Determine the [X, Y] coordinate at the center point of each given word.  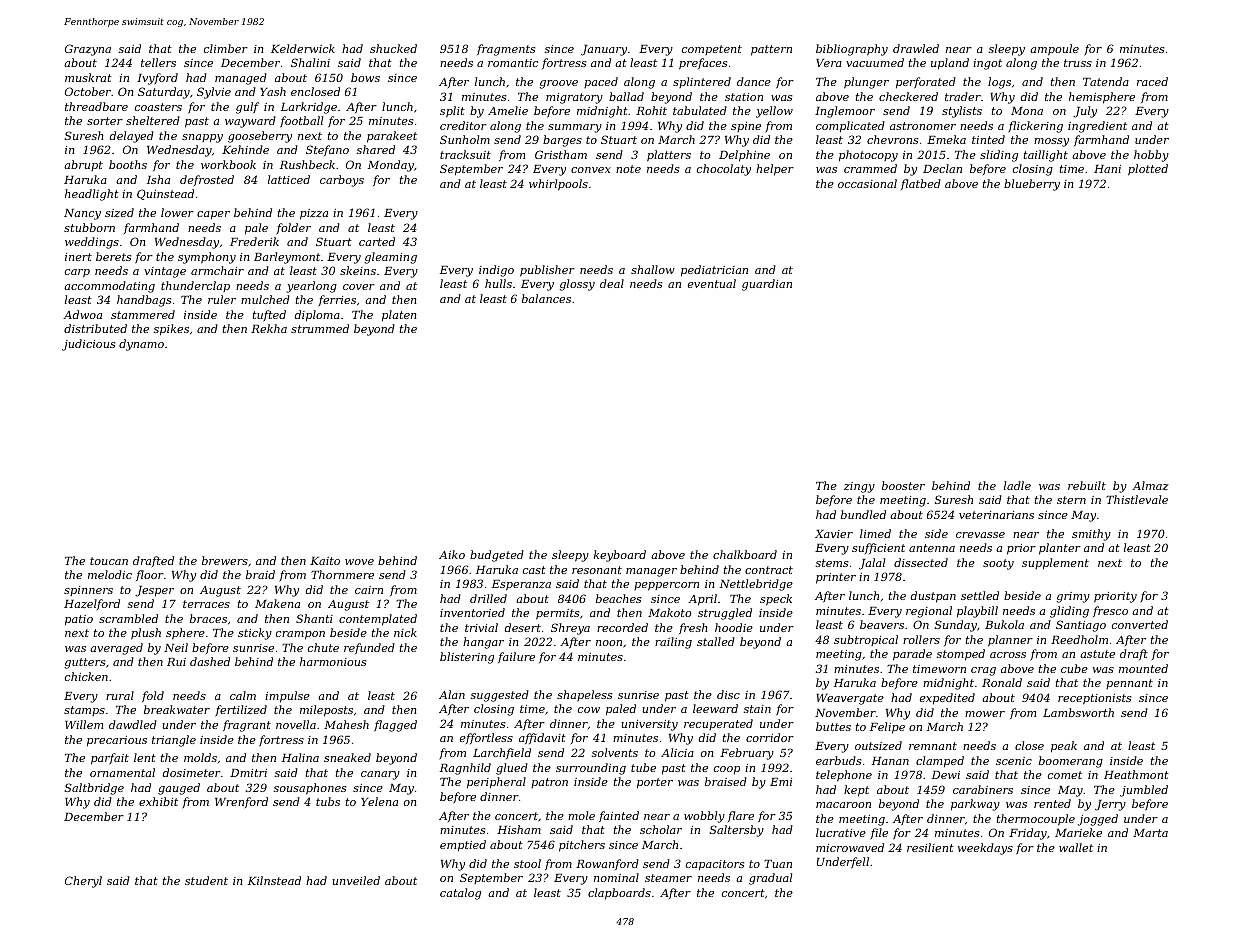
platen [399, 316]
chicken [86, 676]
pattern [771, 50]
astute [1097, 654]
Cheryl [83, 882]
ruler [222, 299]
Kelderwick [303, 48]
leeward [715, 708]
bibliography [852, 50]
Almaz [1150, 485]
